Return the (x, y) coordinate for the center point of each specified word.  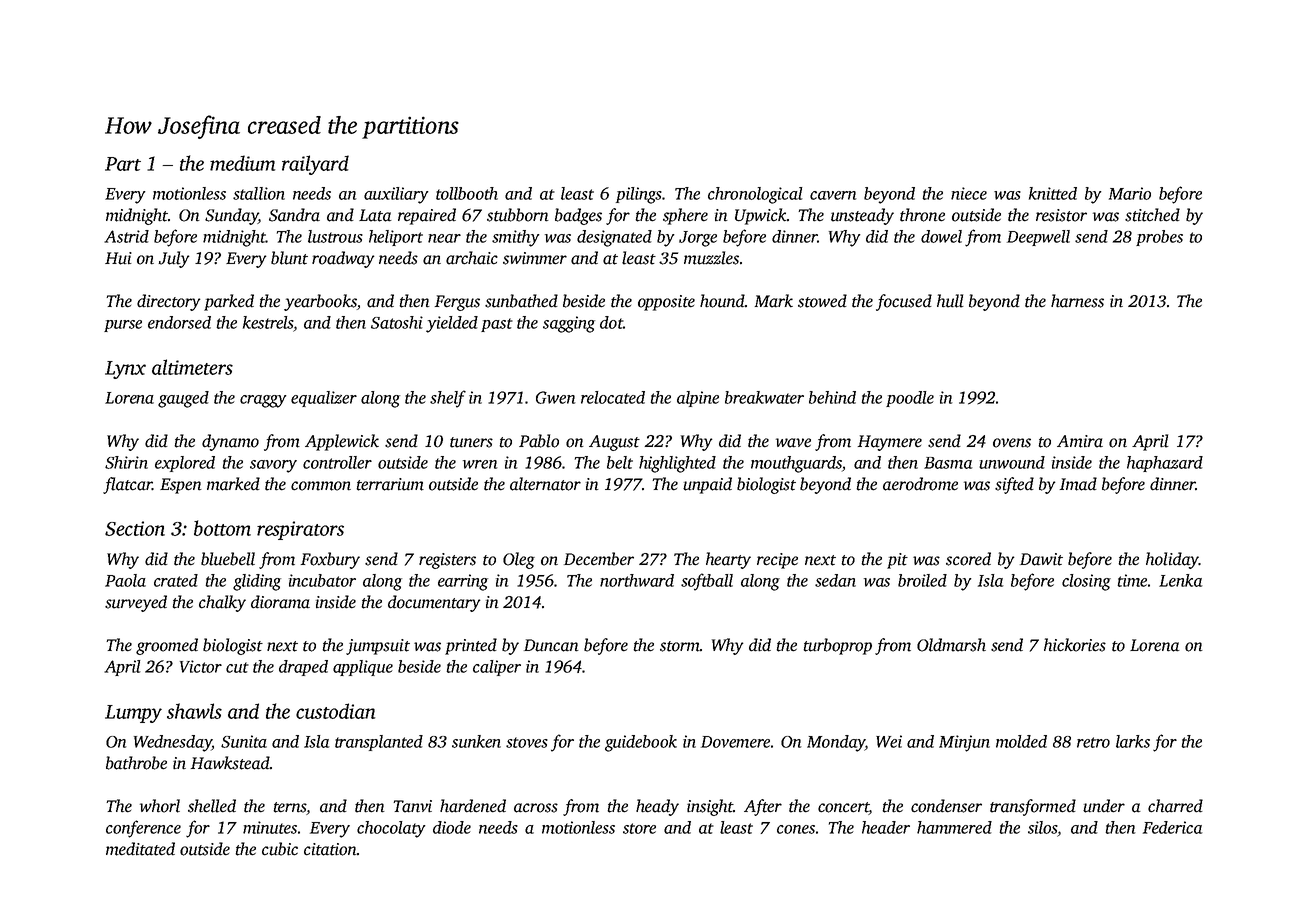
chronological (755, 195)
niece (969, 193)
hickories (1075, 645)
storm (680, 646)
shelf (448, 399)
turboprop (838, 646)
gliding (257, 582)
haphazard (1165, 464)
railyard (315, 165)
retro (1093, 742)
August (614, 443)
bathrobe (136, 763)
